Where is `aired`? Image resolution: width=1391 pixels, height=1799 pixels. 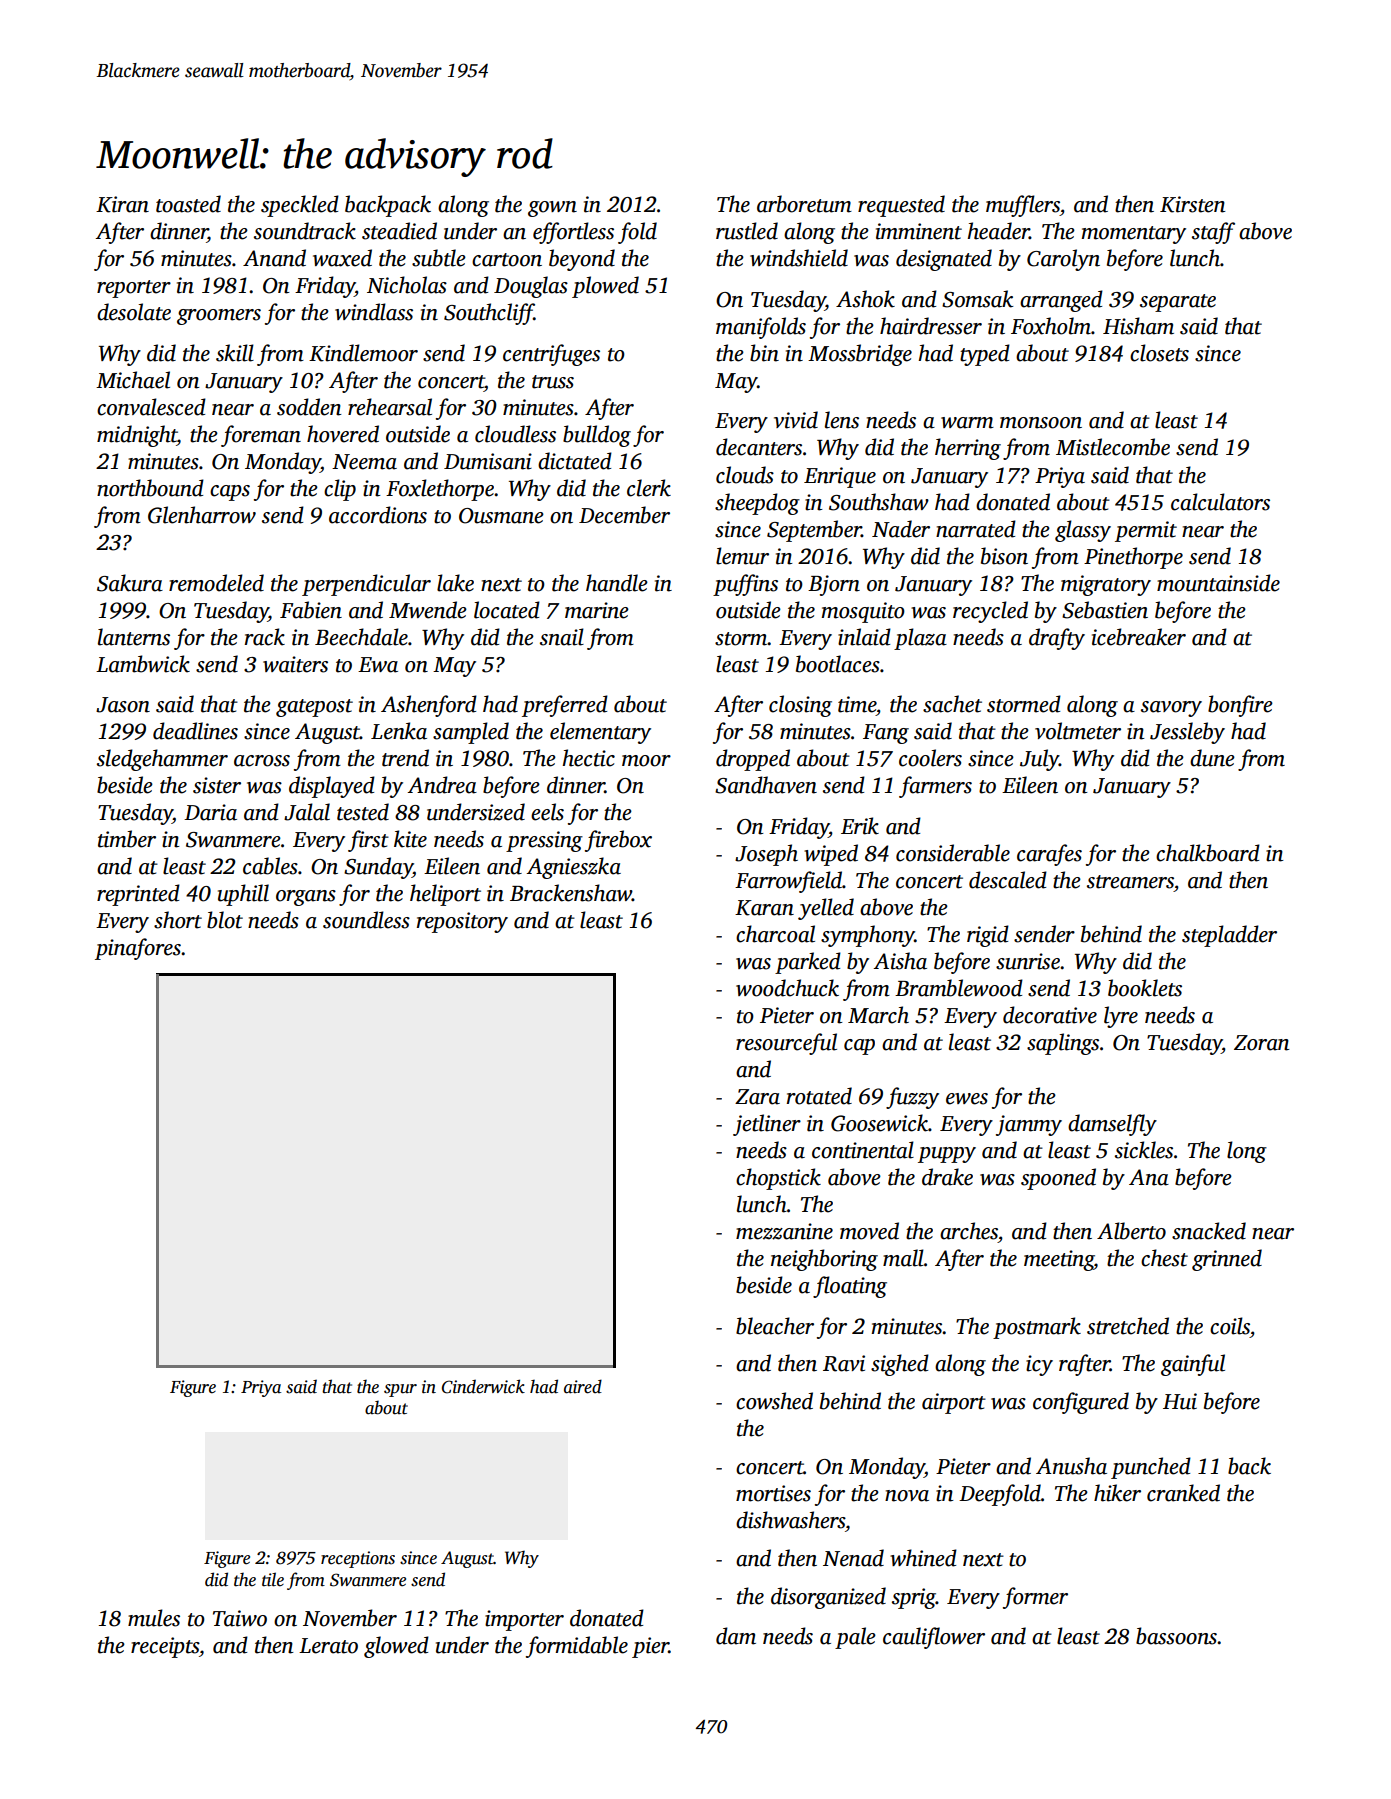
aired is located at coordinates (583, 1386).
